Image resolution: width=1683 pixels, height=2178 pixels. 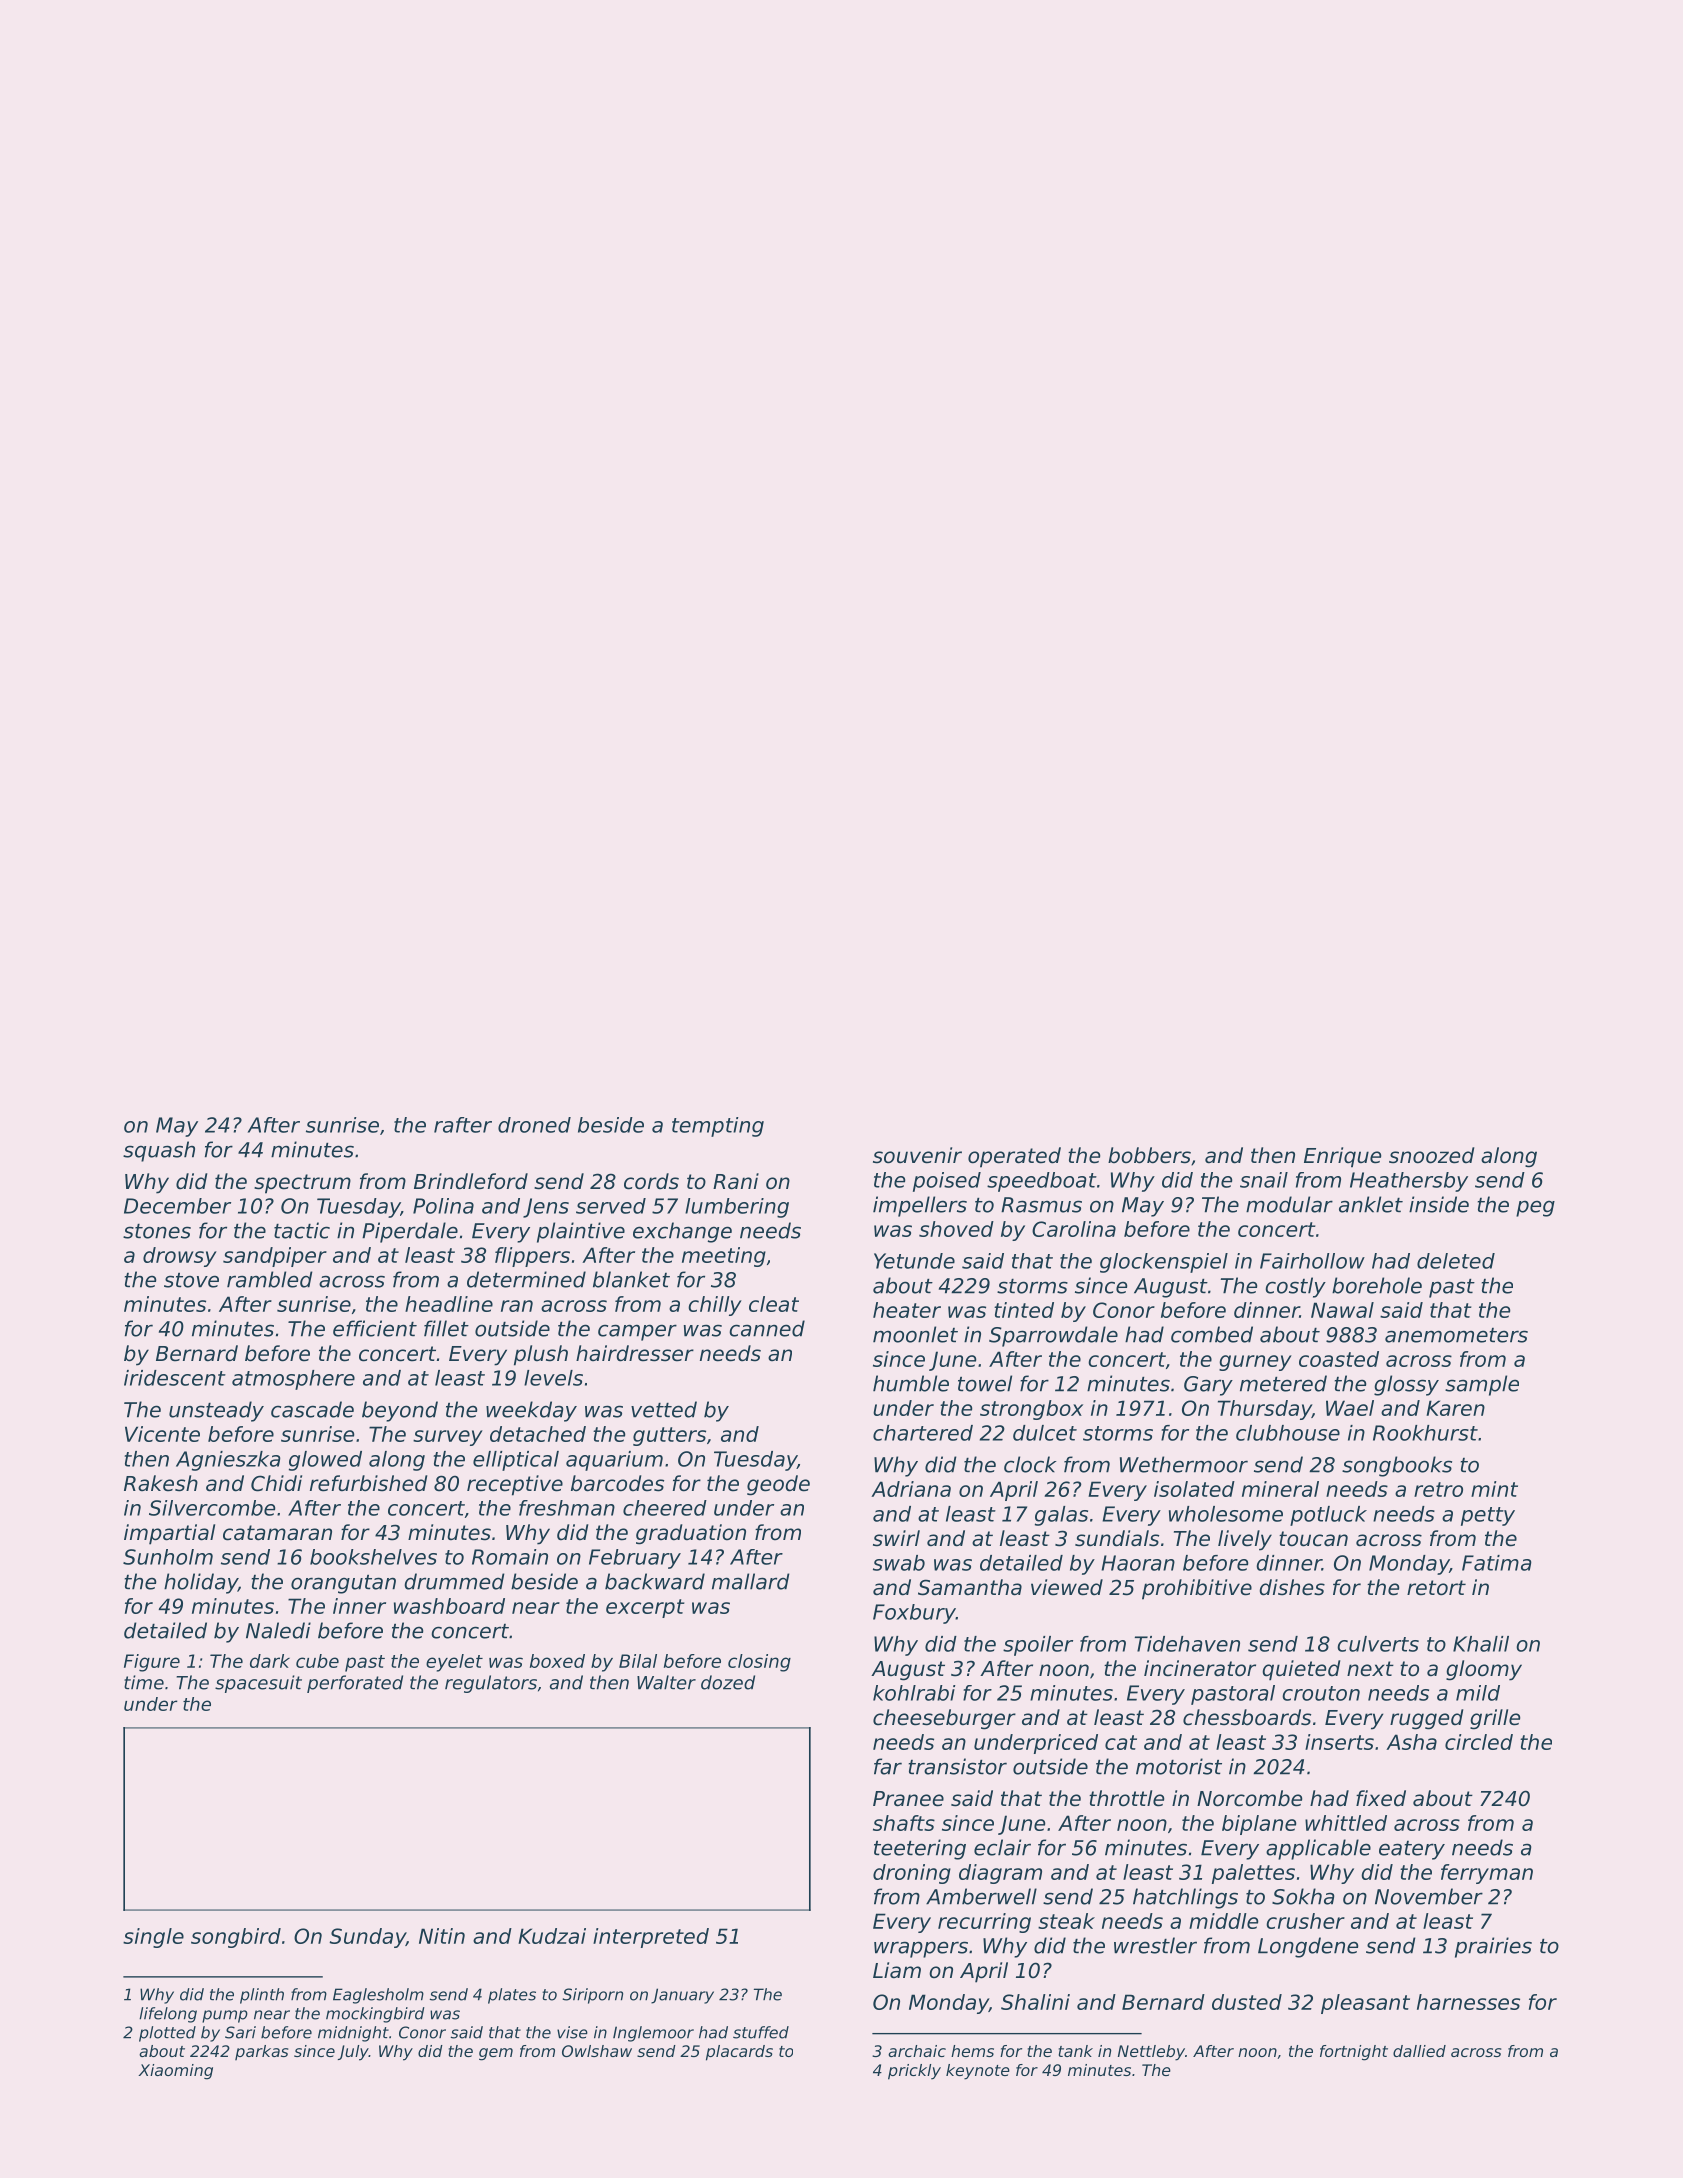 What do you see at coordinates (888, 1766) in the screenshot?
I see `far` at bounding box center [888, 1766].
